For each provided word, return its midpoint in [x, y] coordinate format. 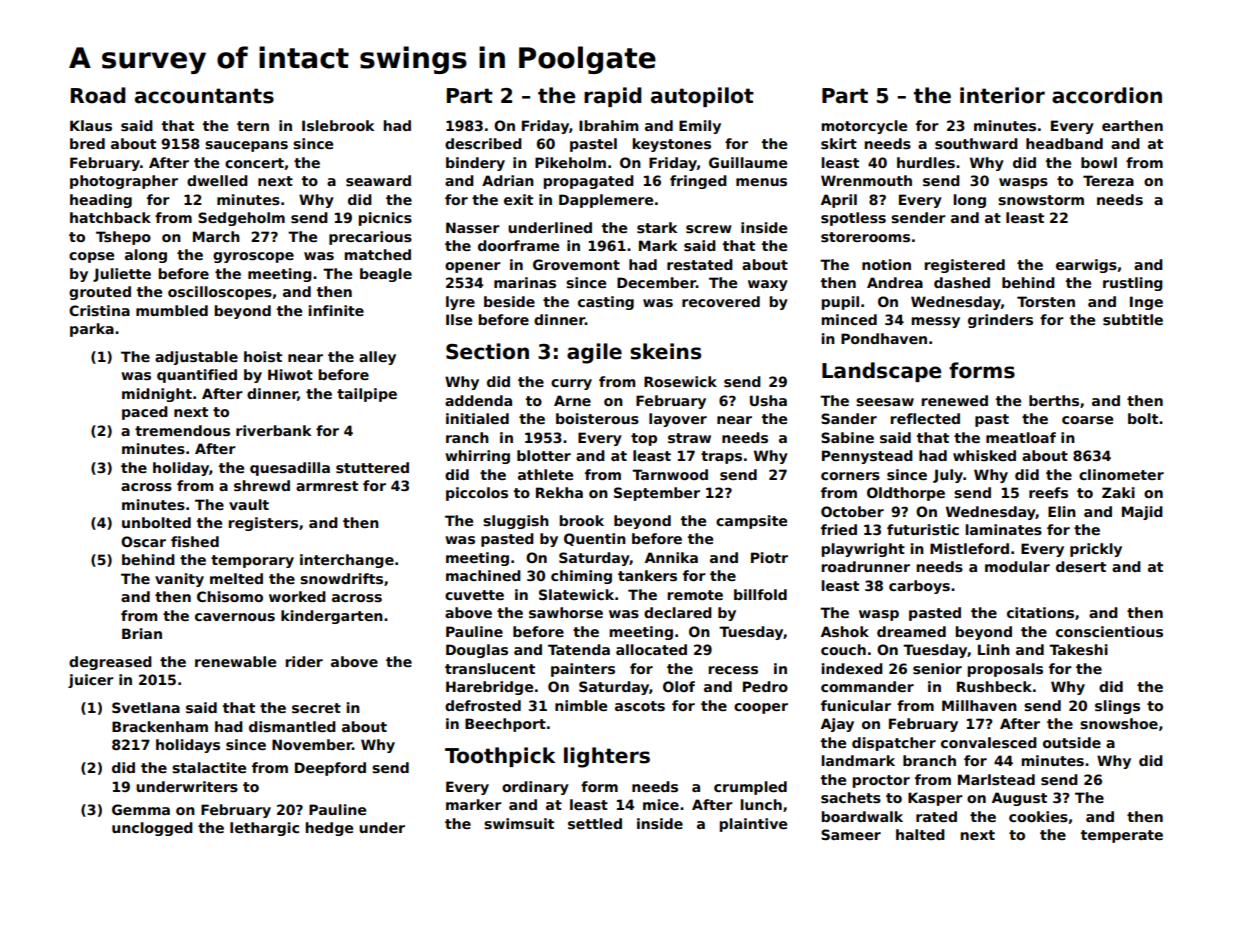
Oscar [143, 541]
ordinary [535, 788]
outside [1072, 742]
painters [583, 670]
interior [1002, 95]
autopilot [702, 97]
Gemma [141, 809]
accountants [204, 96]
